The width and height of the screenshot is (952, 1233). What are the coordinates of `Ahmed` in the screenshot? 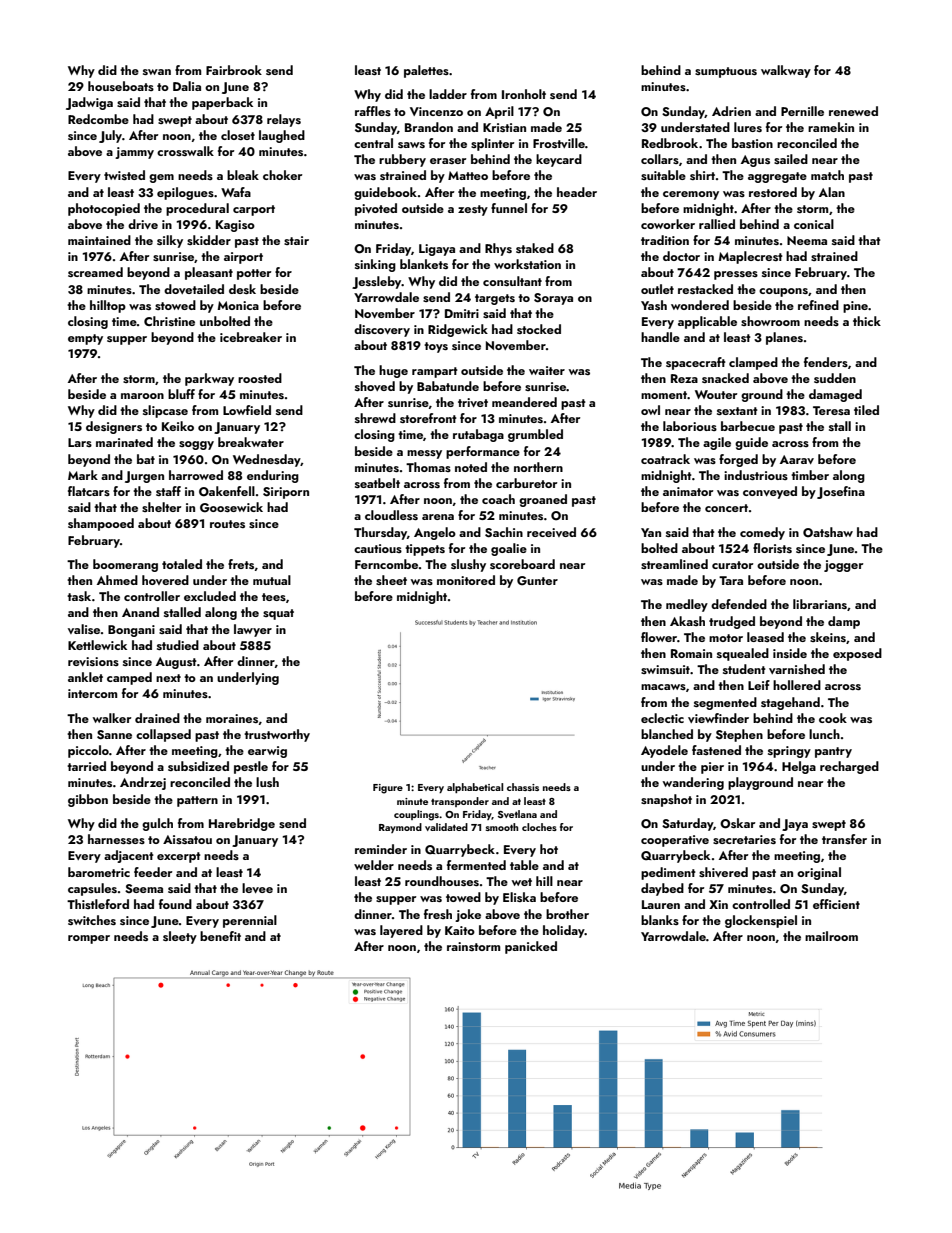 It's located at (117, 580).
